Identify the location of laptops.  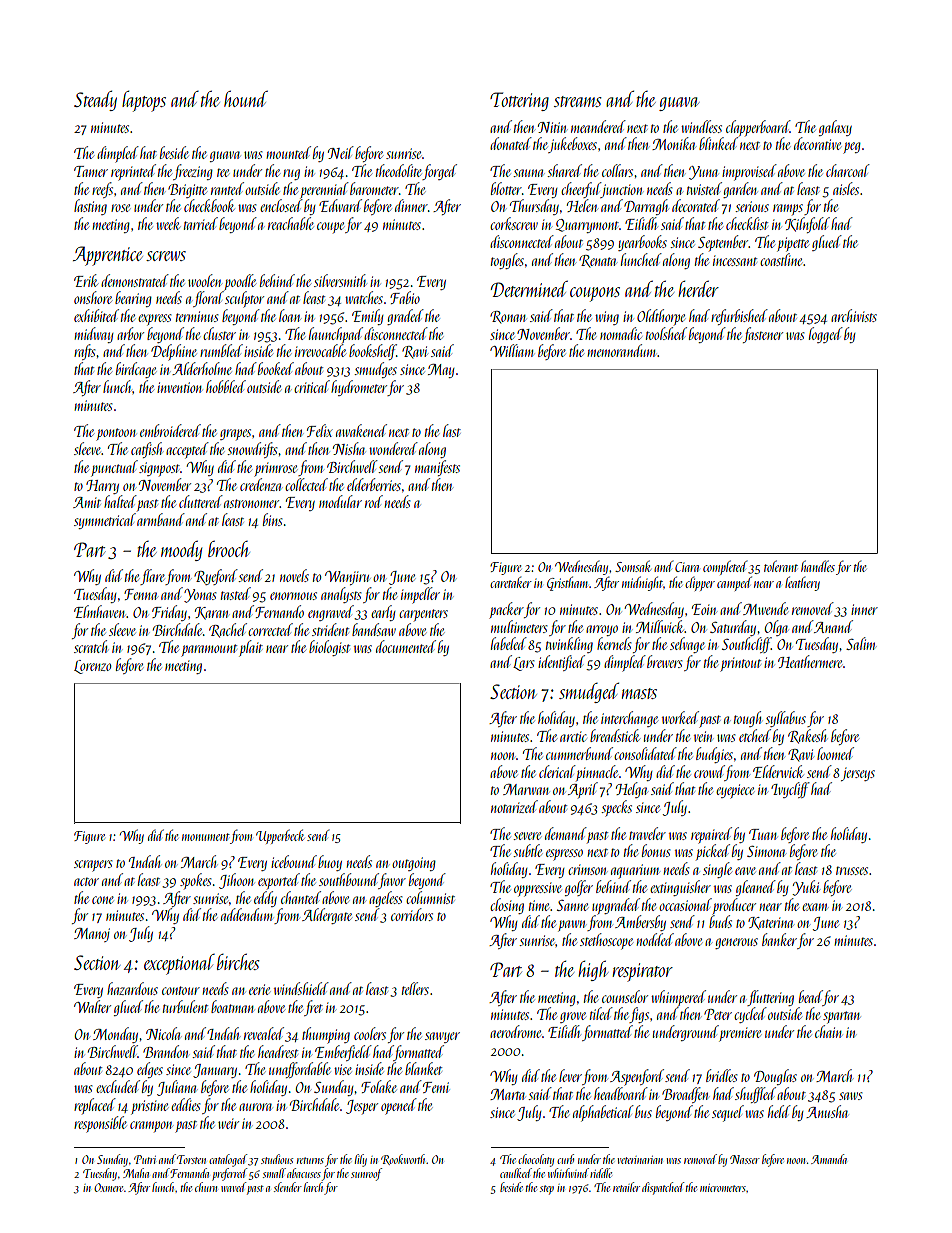
(144, 101).
